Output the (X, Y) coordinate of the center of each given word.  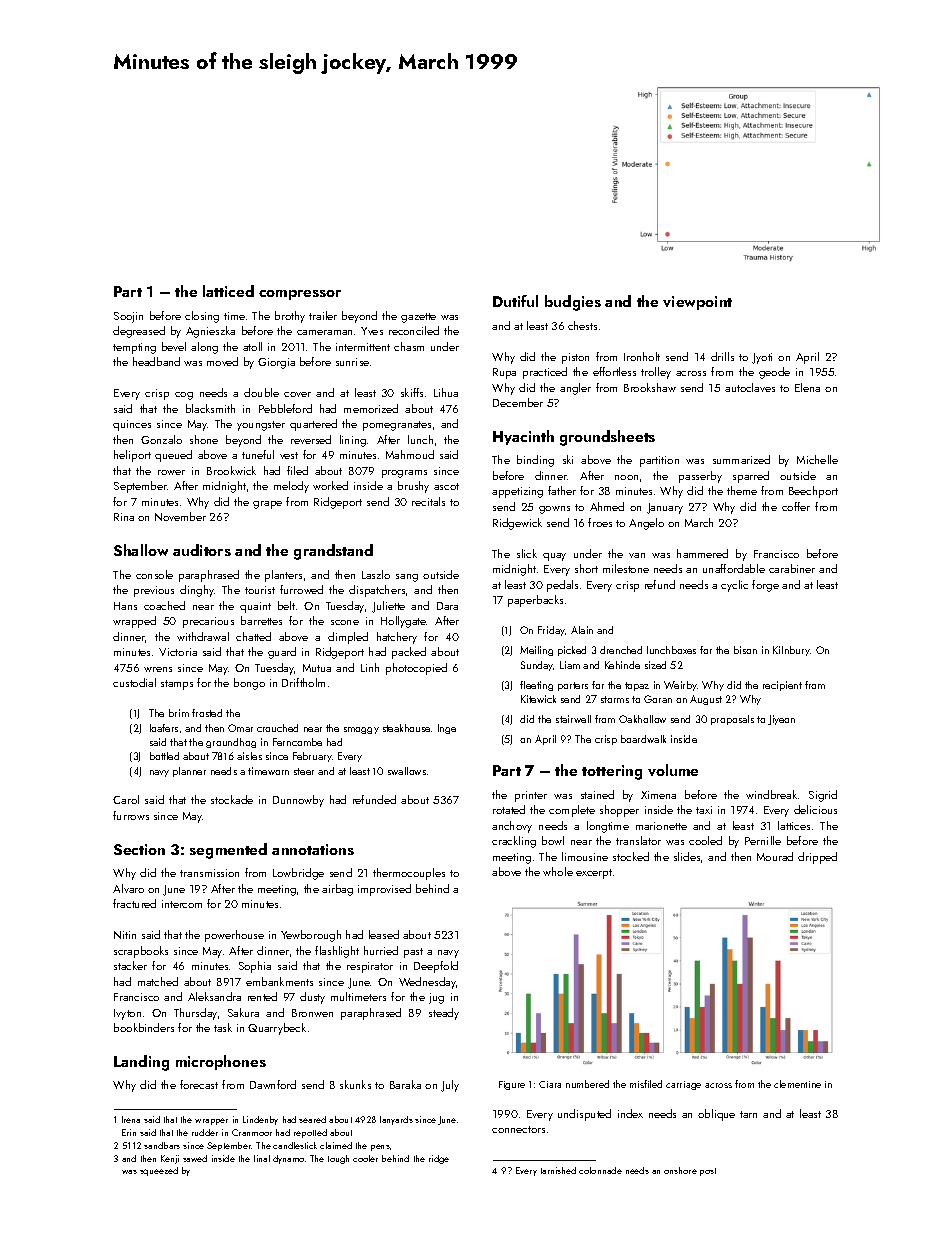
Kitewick (538, 699)
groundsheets (607, 438)
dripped (817, 858)
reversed (311, 439)
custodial (134, 682)
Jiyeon (781, 720)
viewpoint (697, 303)
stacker (130, 965)
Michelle (817, 459)
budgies (573, 303)
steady (444, 1014)
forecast (199, 1084)
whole (558, 871)
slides (687, 856)
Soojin (128, 317)
